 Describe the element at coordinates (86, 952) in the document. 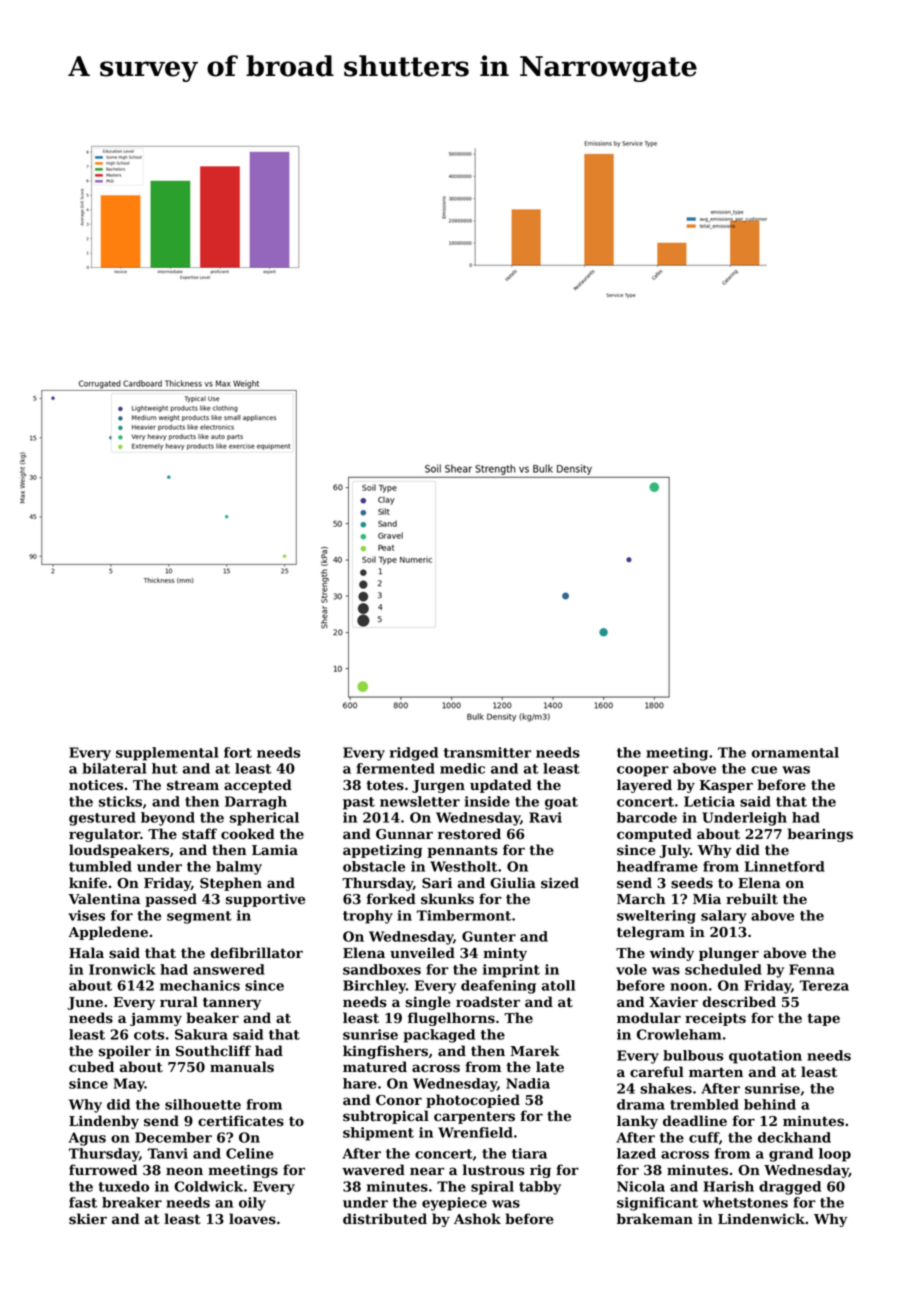

I see `Hala` at that location.
